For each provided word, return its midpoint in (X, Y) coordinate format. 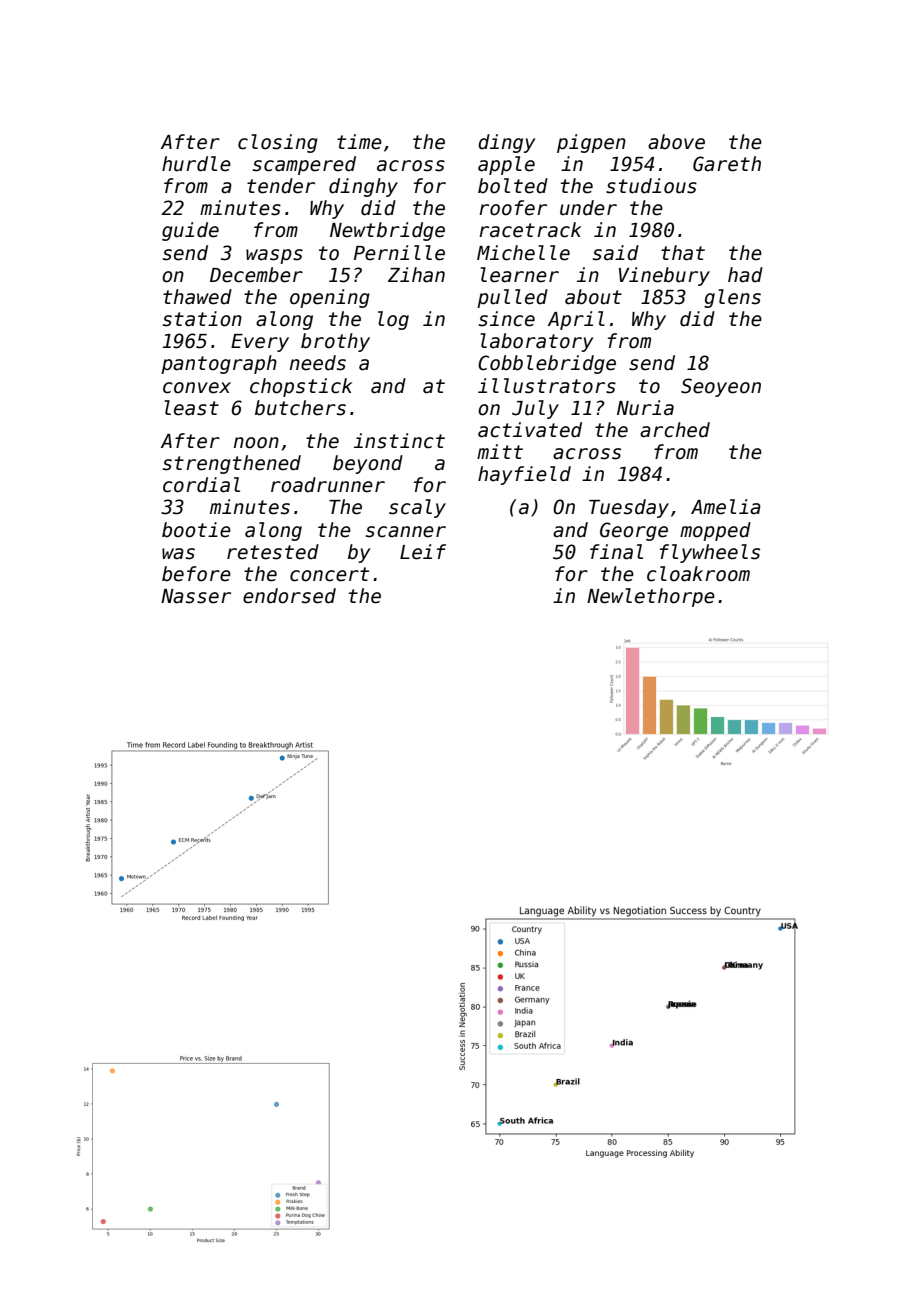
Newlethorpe (651, 597)
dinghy (363, 187)
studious (651, 186)
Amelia (726, 507)
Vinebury (664, 276)
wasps (274, 256)
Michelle (523, 253)
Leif (423, 552)
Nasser (196, 596)
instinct (399, 441)
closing (278, 143)
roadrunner (328, 485)
